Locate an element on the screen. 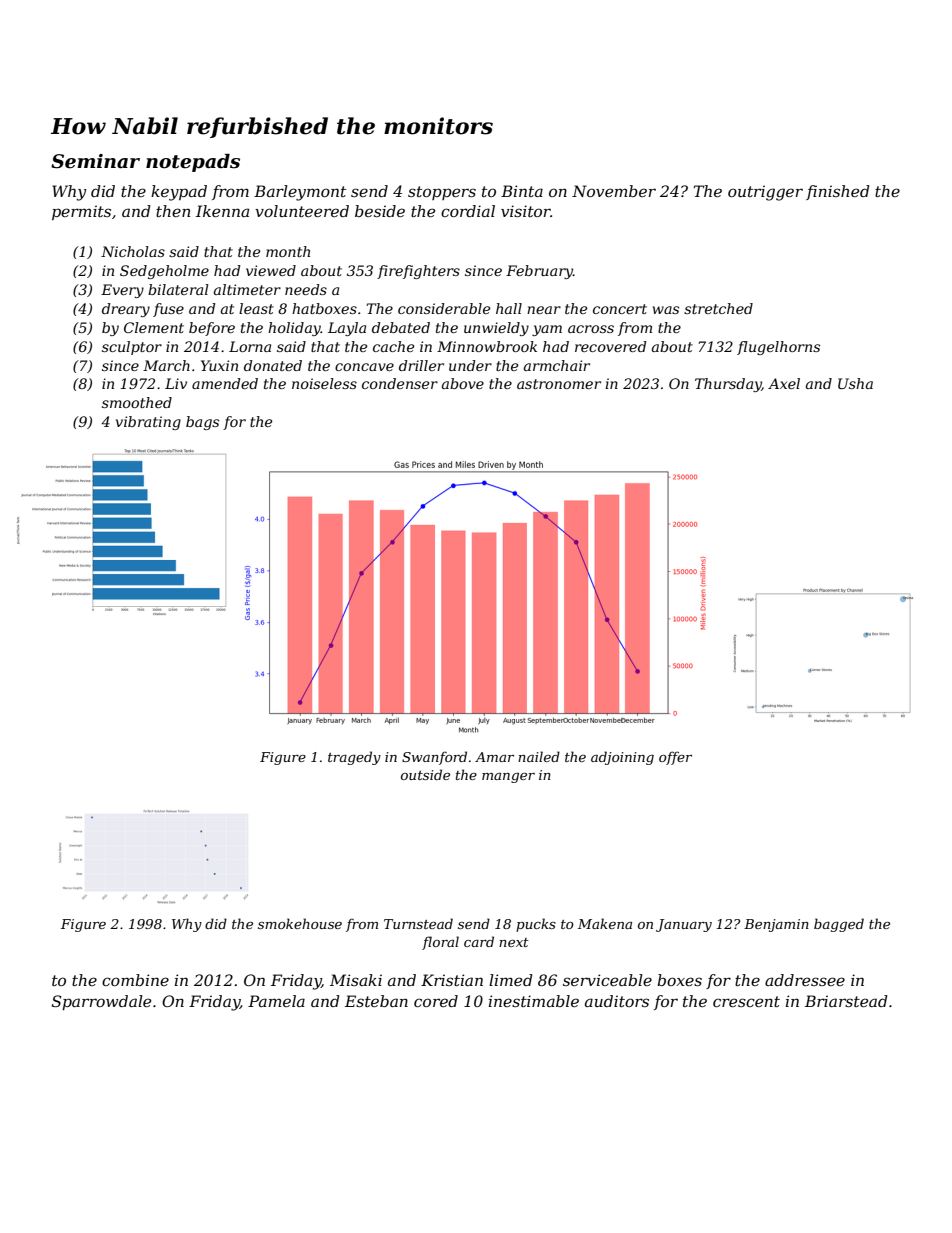 Image resolution: width=952 pixels, height=1233 pixels. finished is located at coordinates (838, 192).
